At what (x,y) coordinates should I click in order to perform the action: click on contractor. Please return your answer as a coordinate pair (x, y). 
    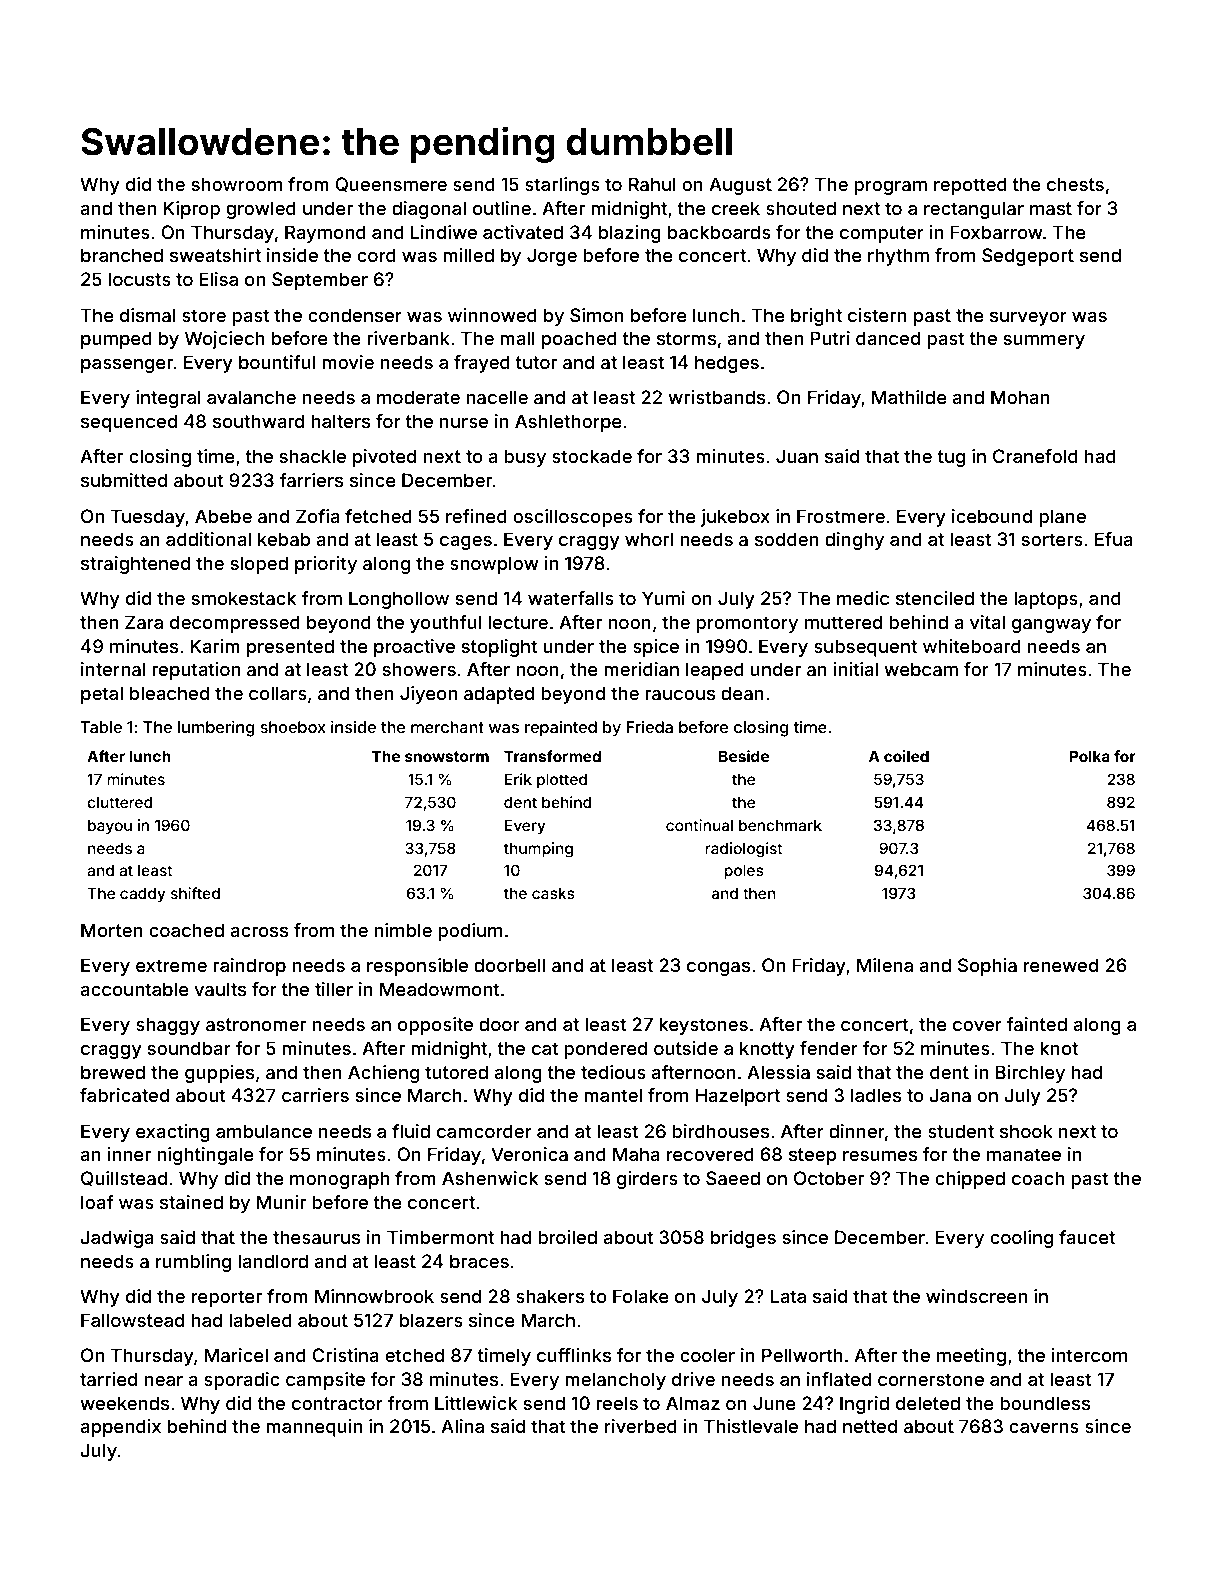
    Looking at the image, I should click on (337, 1403).
